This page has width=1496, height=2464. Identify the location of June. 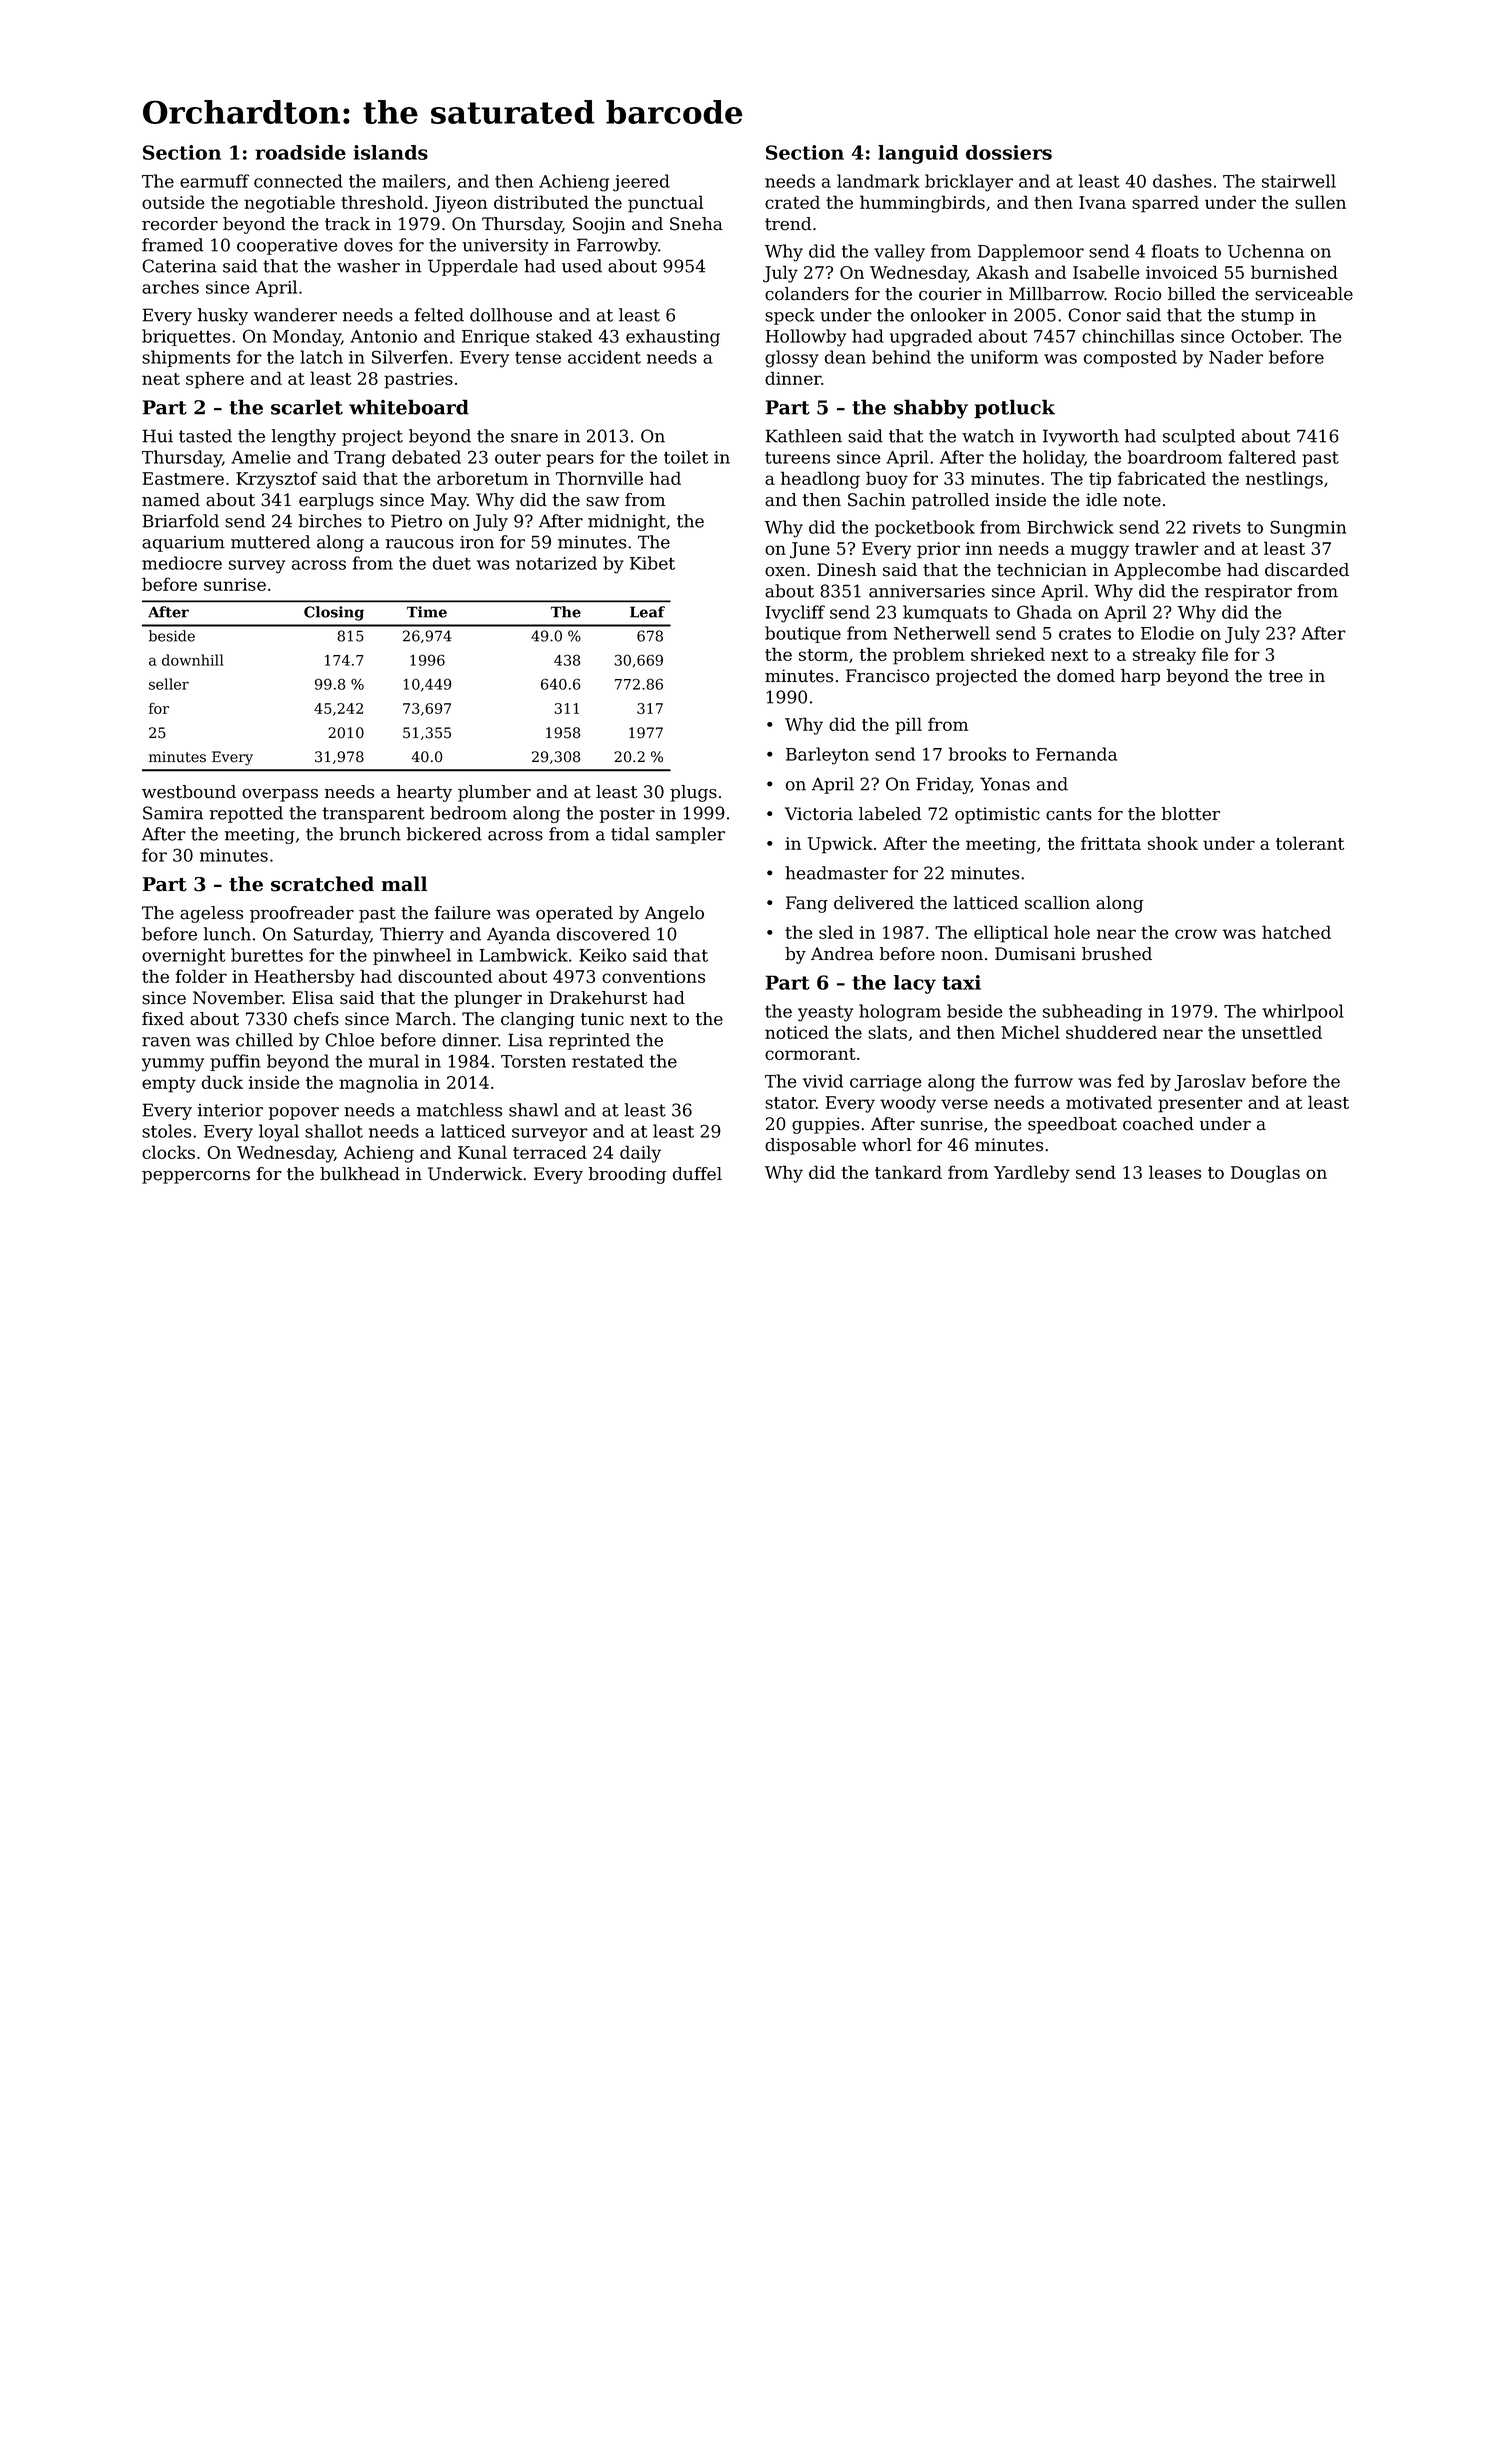
(810, 550).
